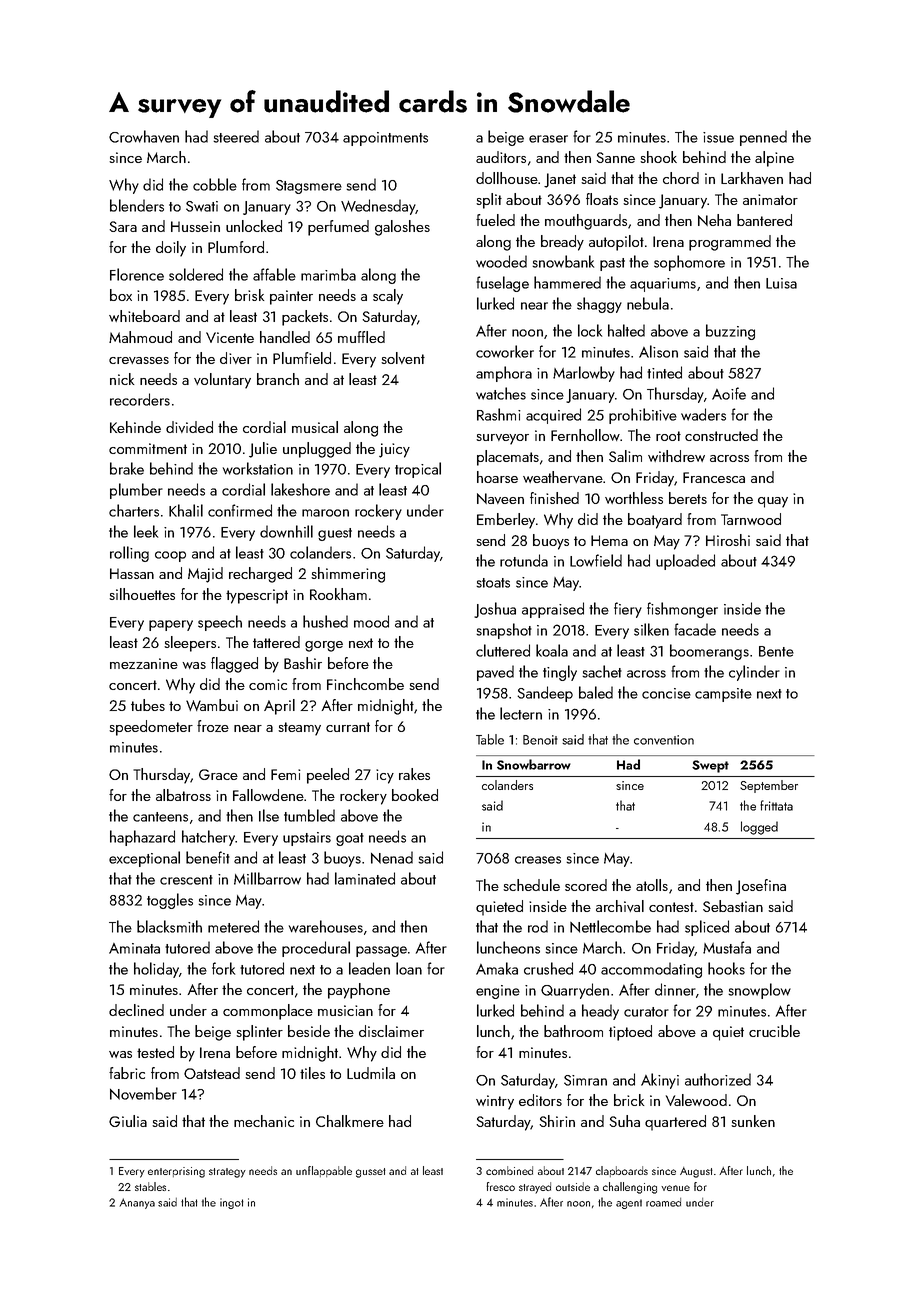 Image resolution: width=924 pixels, height=1308 pixels. What do you see at coordinates (721, 435) in the screenshot?
I see `constructed` at bounding box center [721, 435].
